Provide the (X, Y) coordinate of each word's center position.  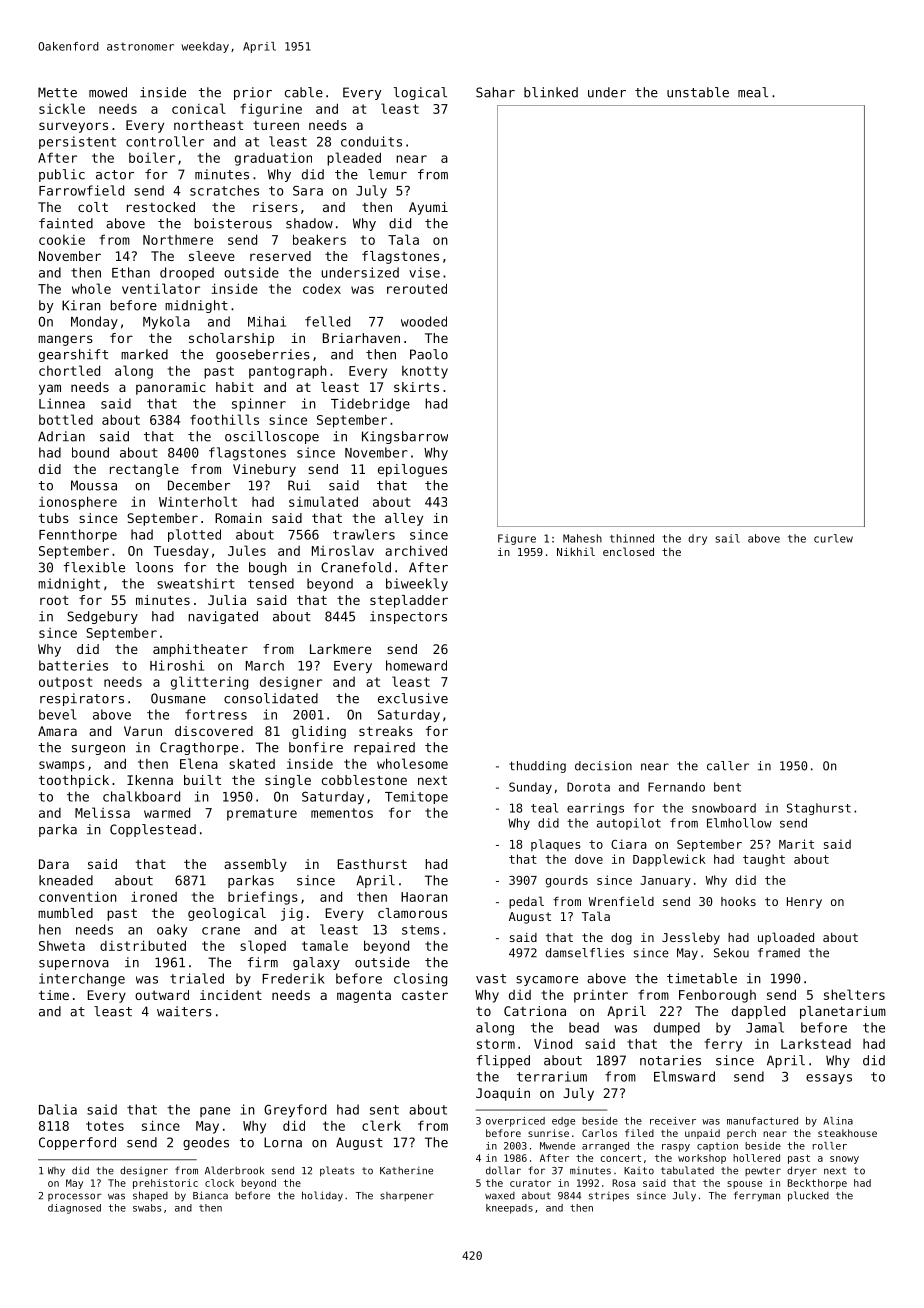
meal (753, 92)
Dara (54, 864)
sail (727, 538)
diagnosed (74, 1209)
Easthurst (372, 864)
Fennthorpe (78, 535)
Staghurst (819, 809)
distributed (143, 945)
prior (253, 93)
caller (728, 766)
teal (544, 808)
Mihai (267, 321)
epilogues (412, 470)
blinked (551, 92)
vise (424, 272)
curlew (833, 538)
